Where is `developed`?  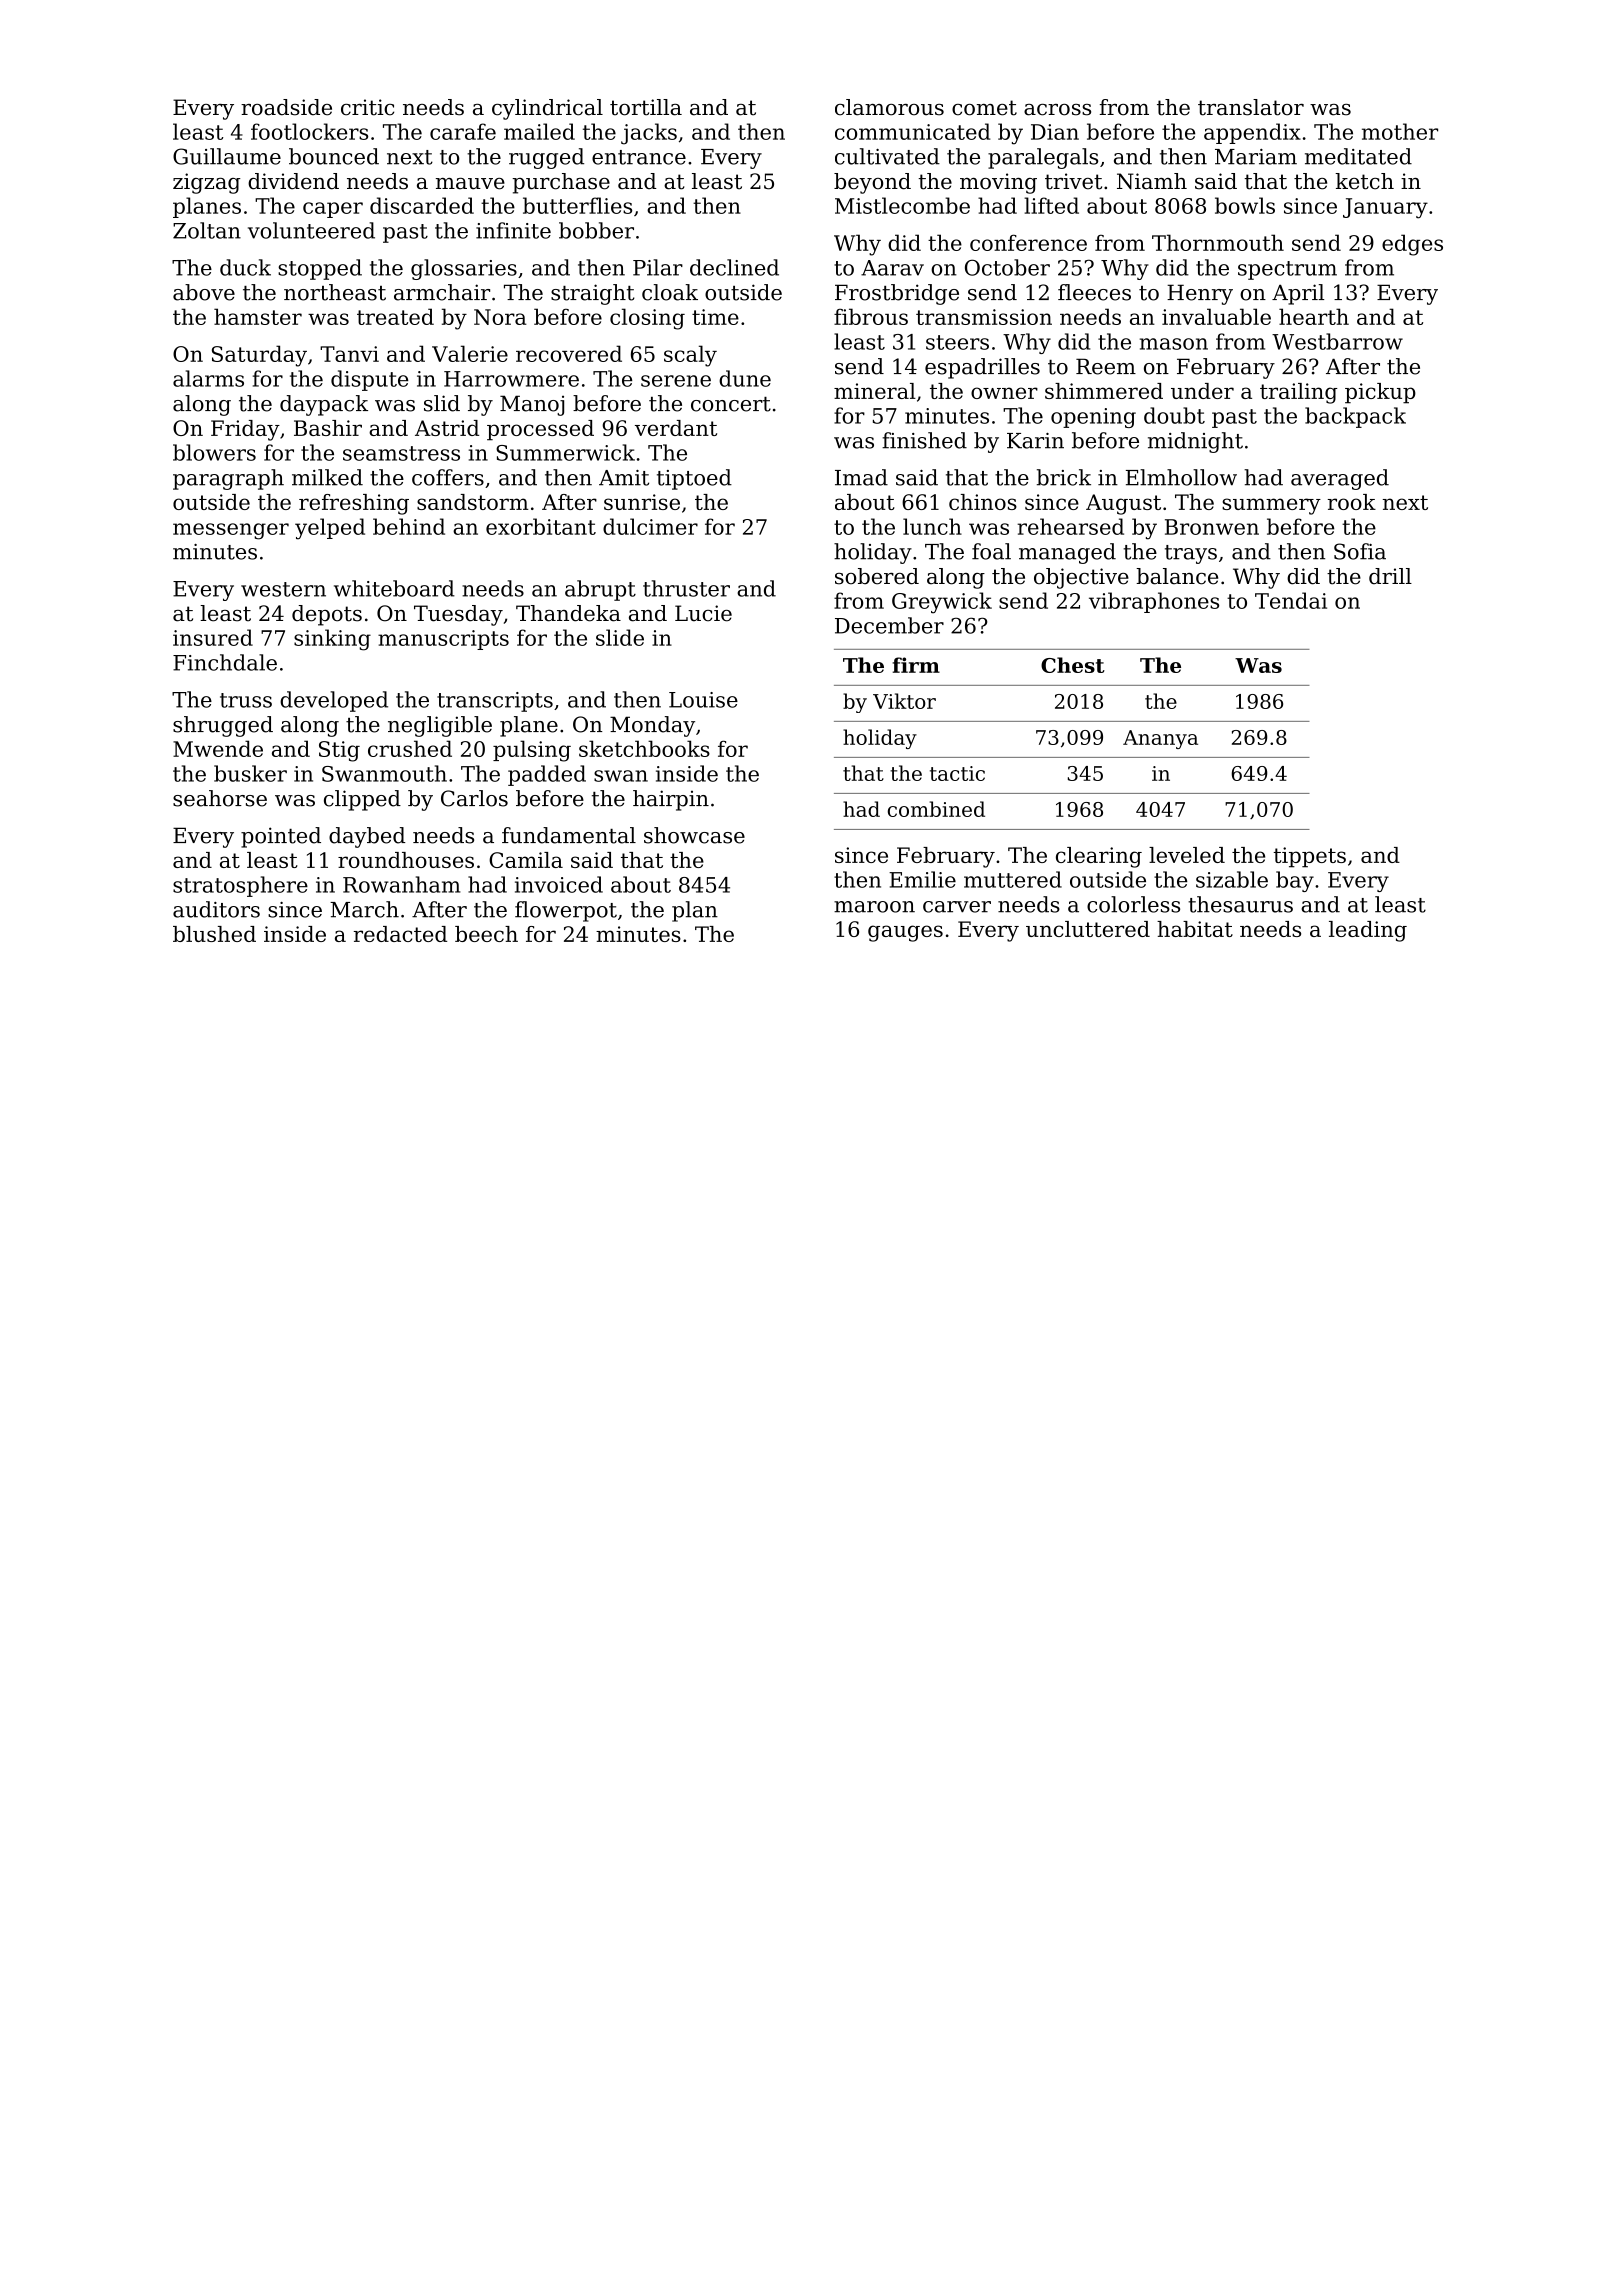
developed is located at coordinates (334, 701).
